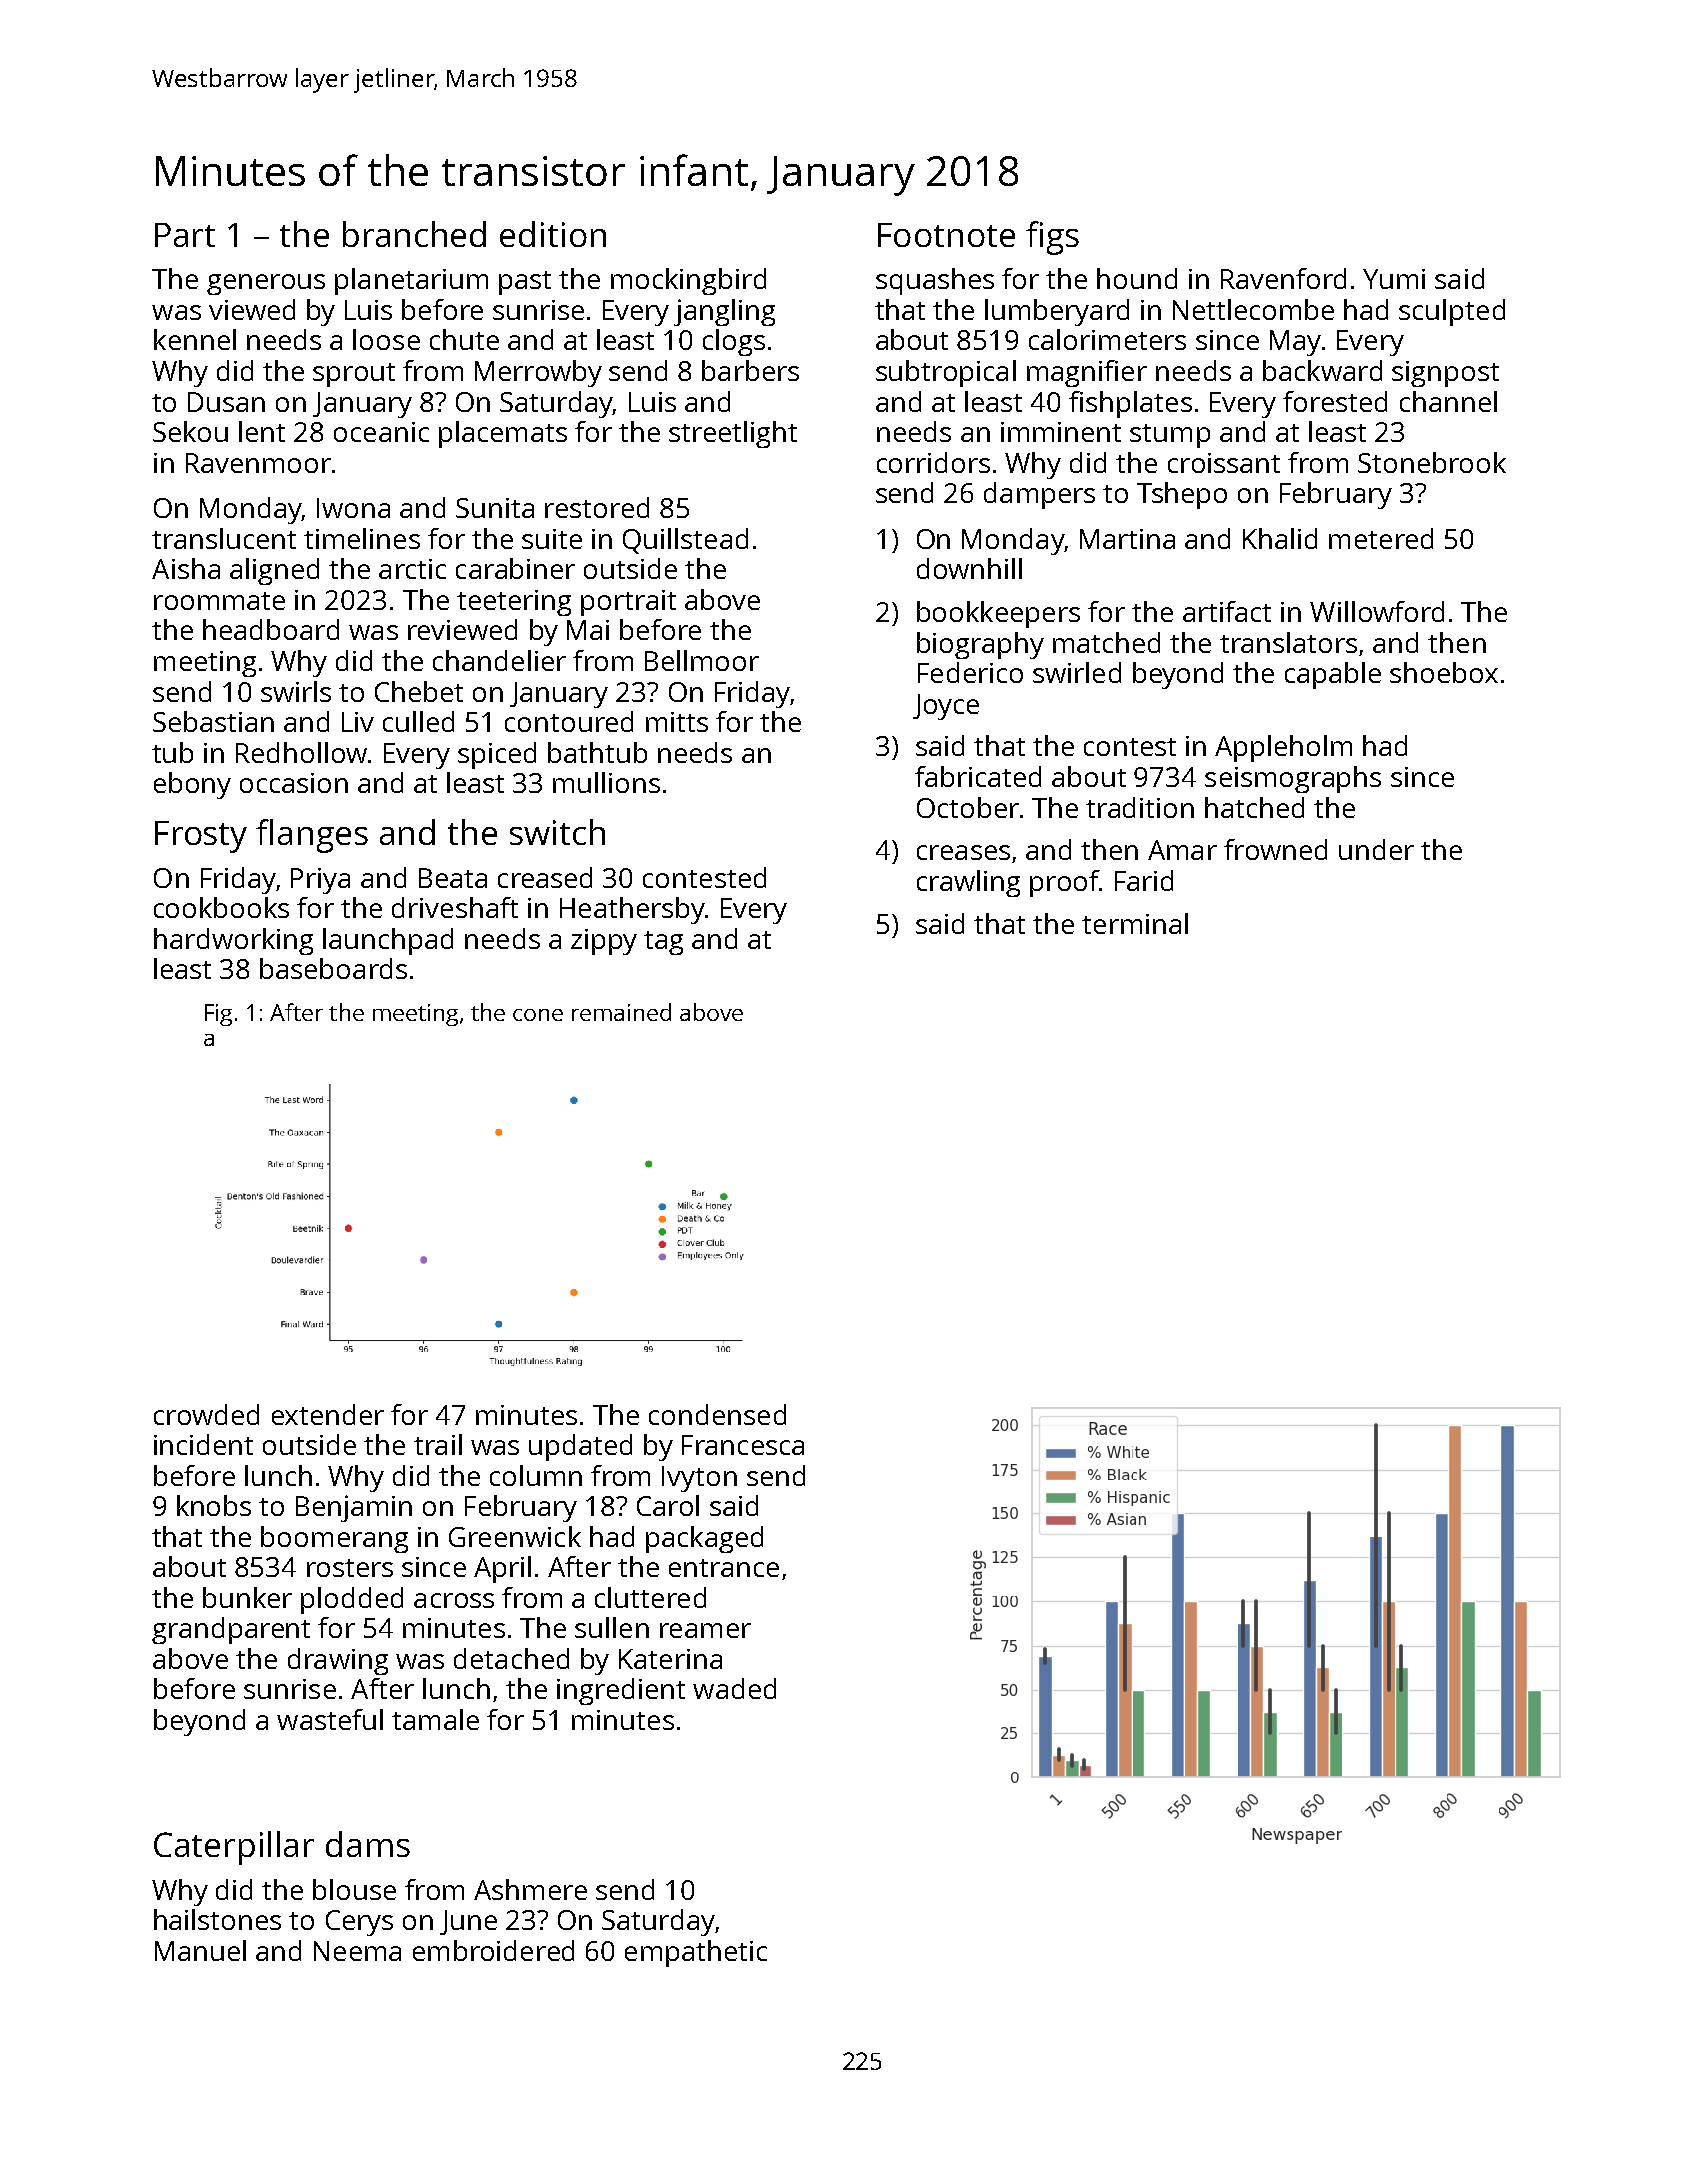  Describe the element at coordinates (1376, 849) in the document. I see `under` at that location.
